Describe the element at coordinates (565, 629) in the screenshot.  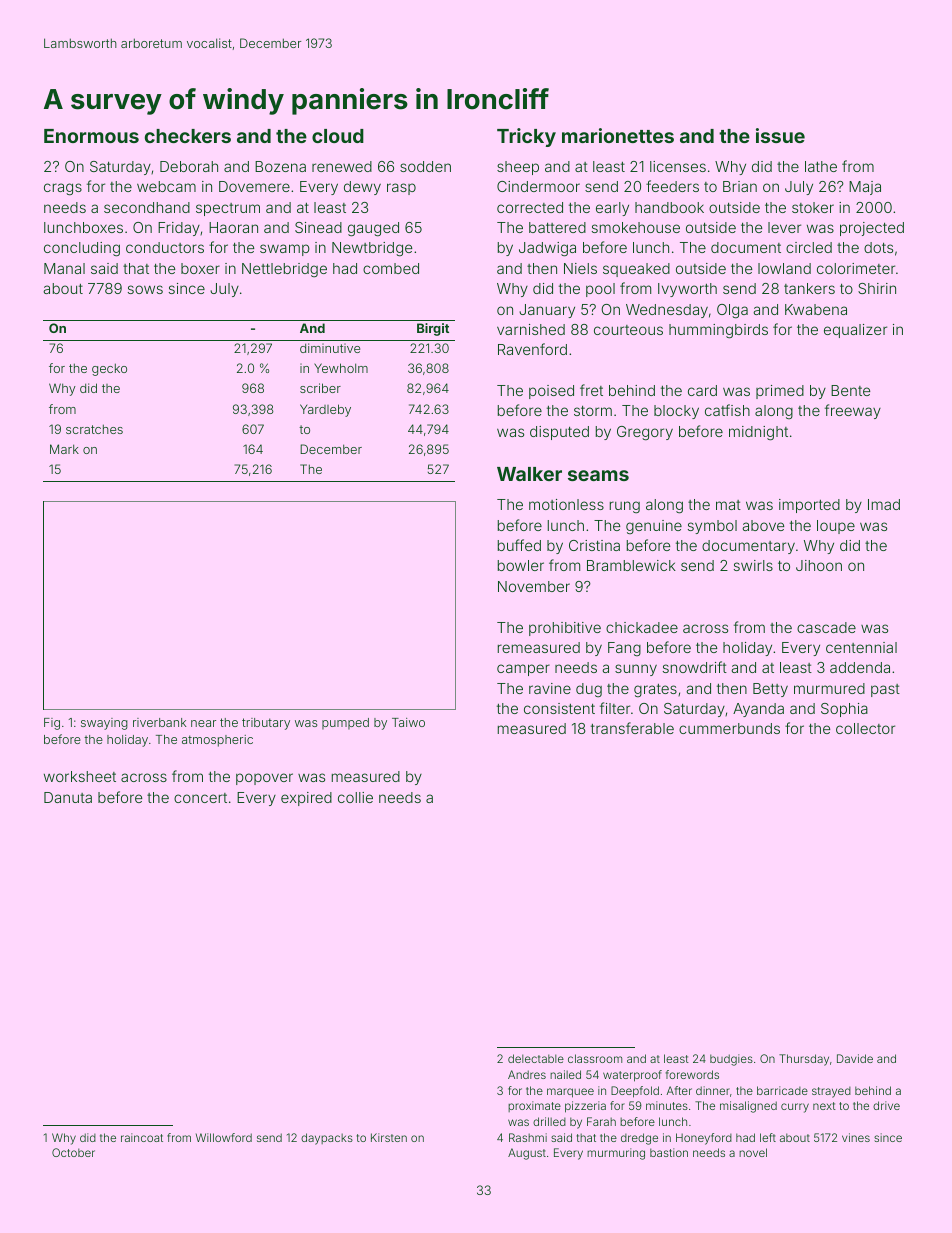
I see `prohibitive` at that location.
